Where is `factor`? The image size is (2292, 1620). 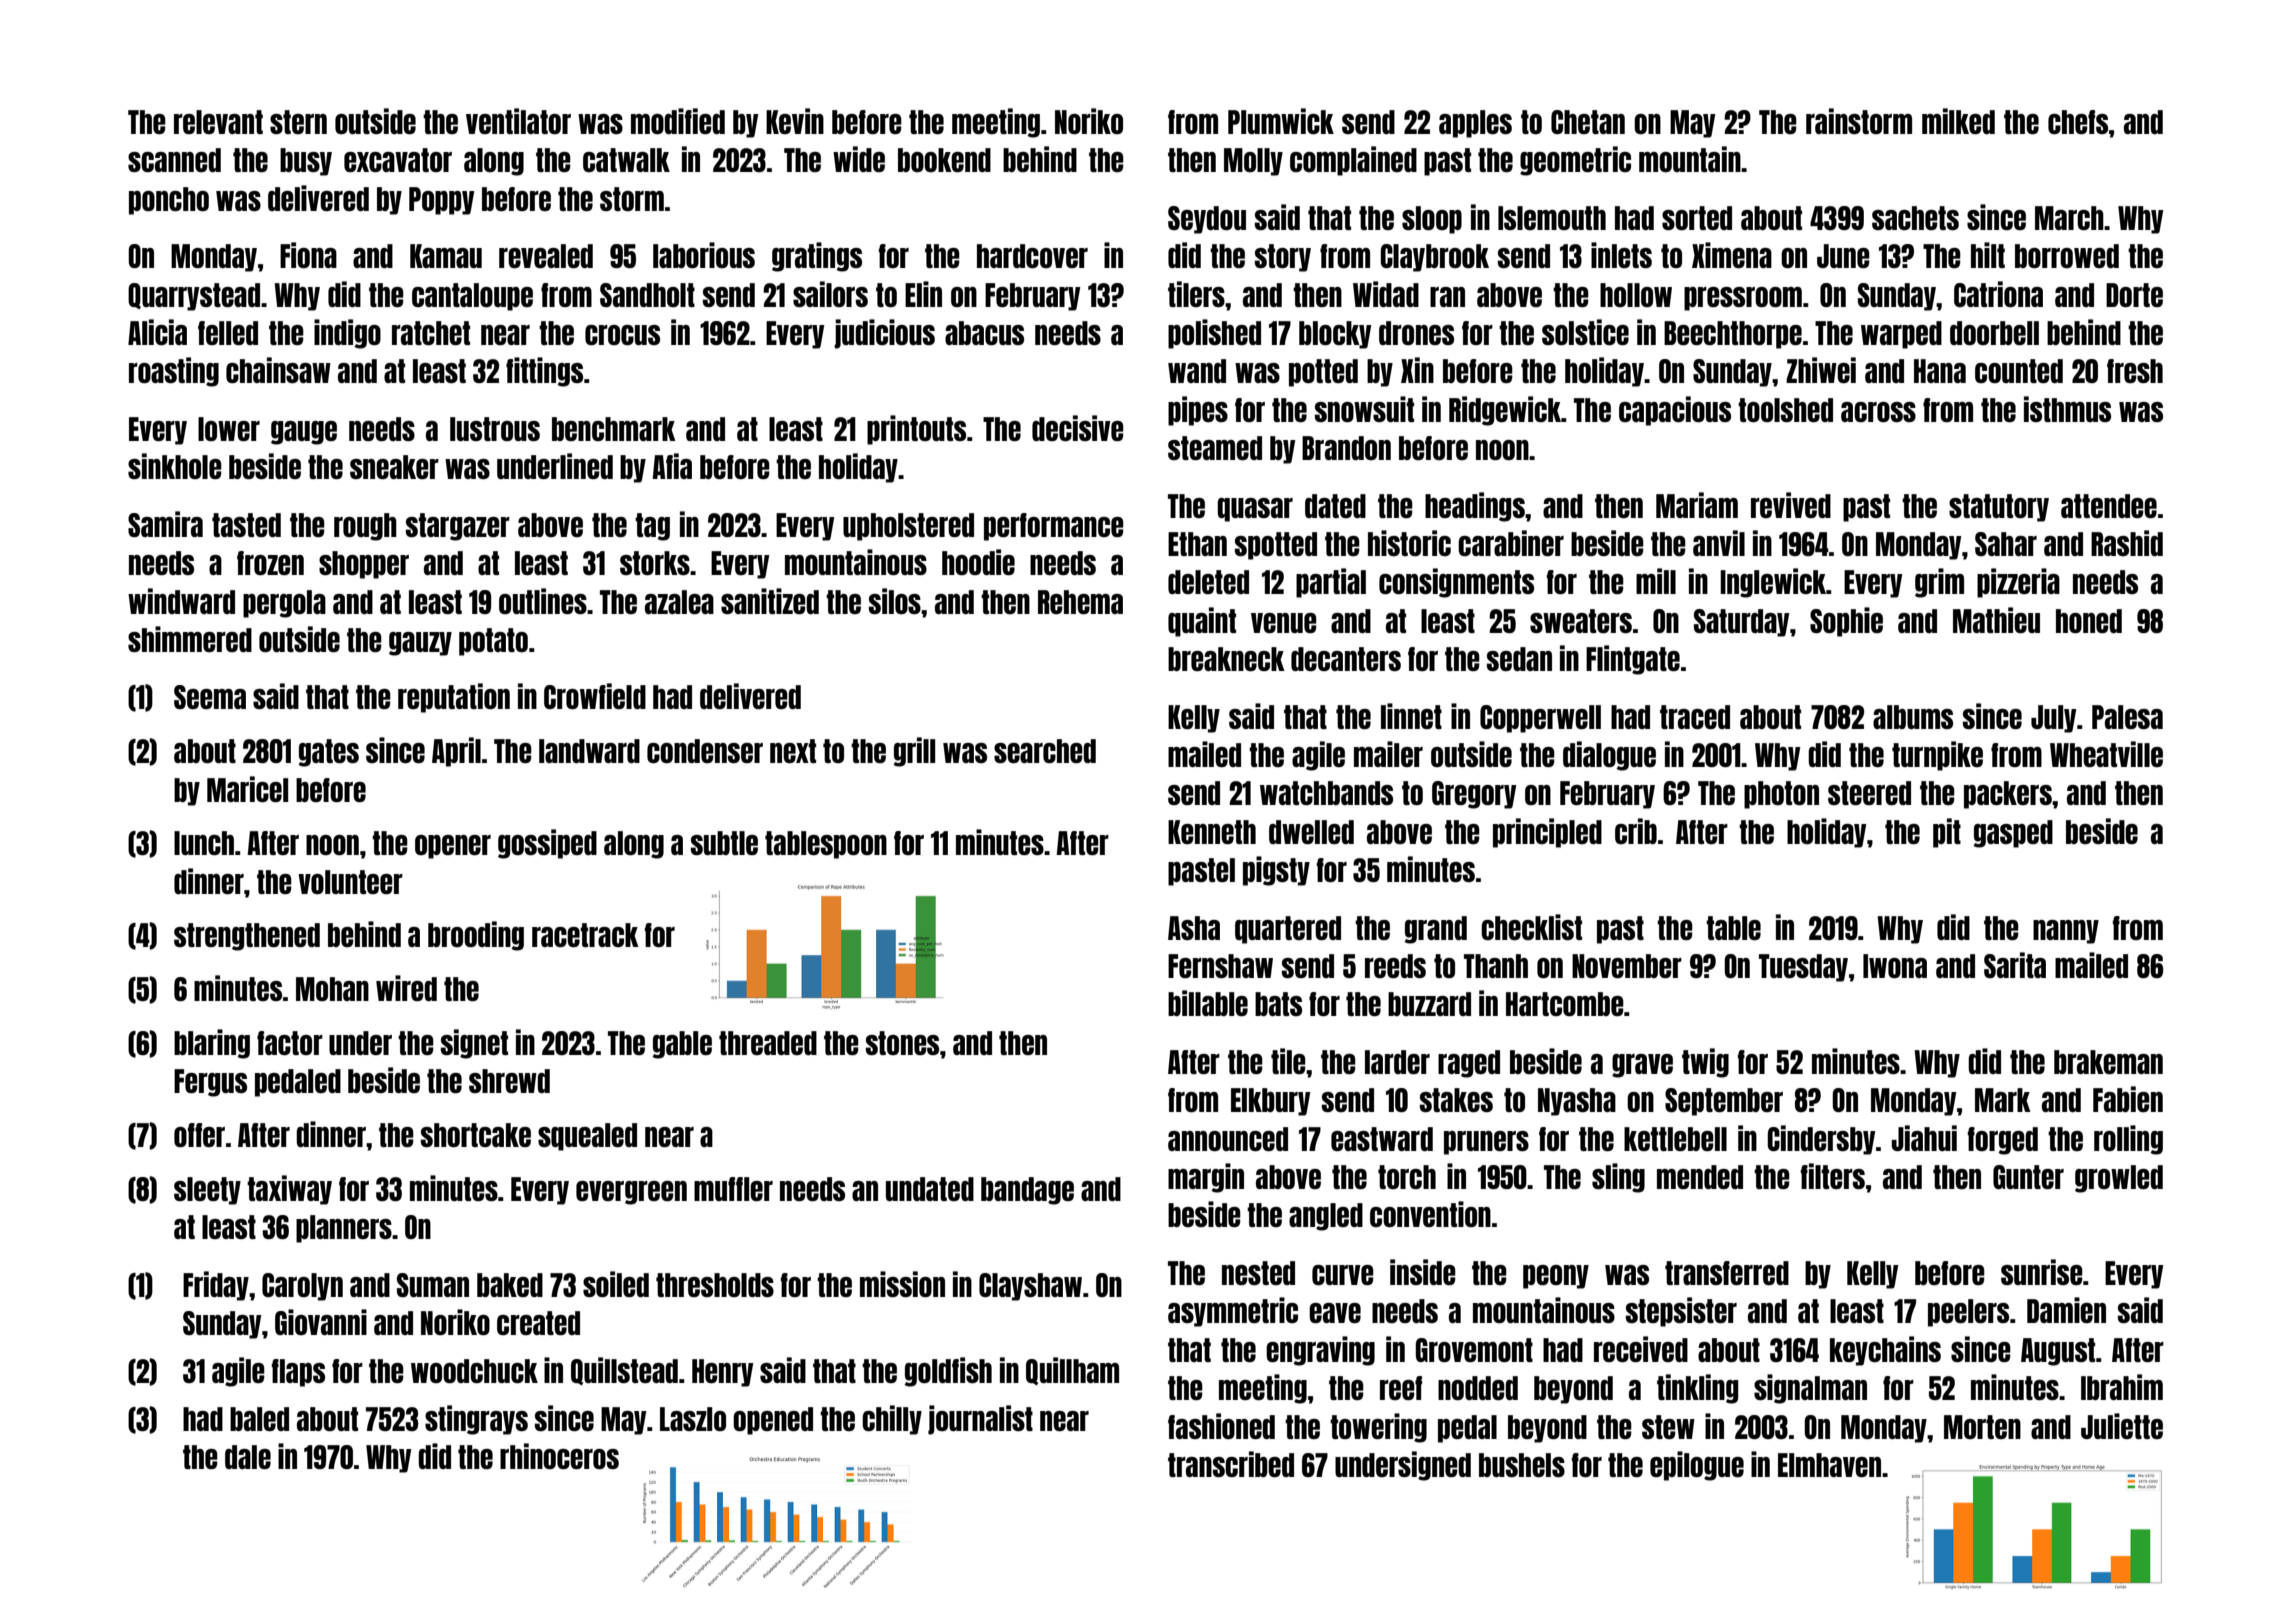
factor is located at coordinates (290, 1043).
